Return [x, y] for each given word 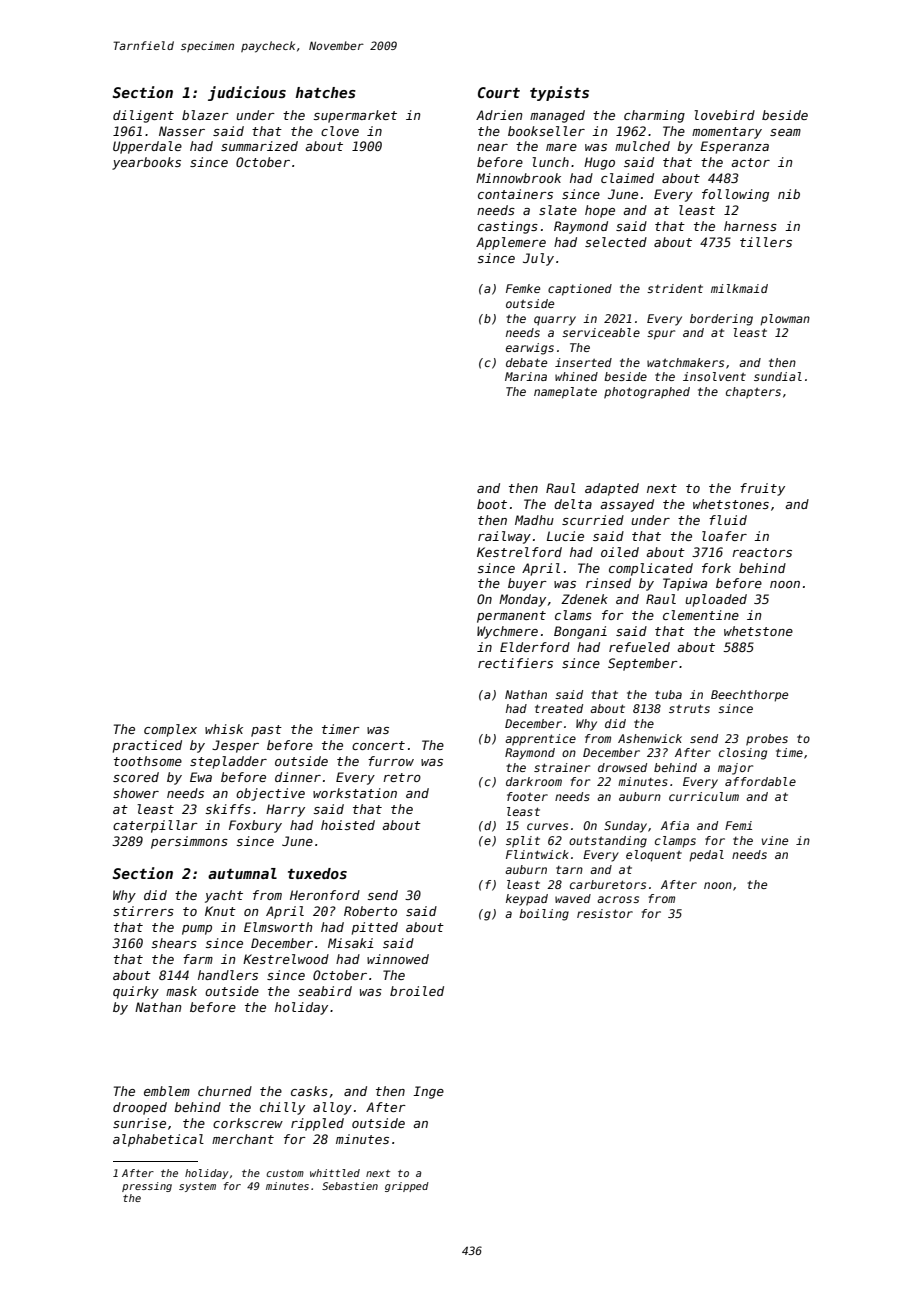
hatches [326, 92]
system [197, 1187]
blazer [205, 115]
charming [654, 116]
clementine [701, 615]
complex [170, 730]
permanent [511, 617]
